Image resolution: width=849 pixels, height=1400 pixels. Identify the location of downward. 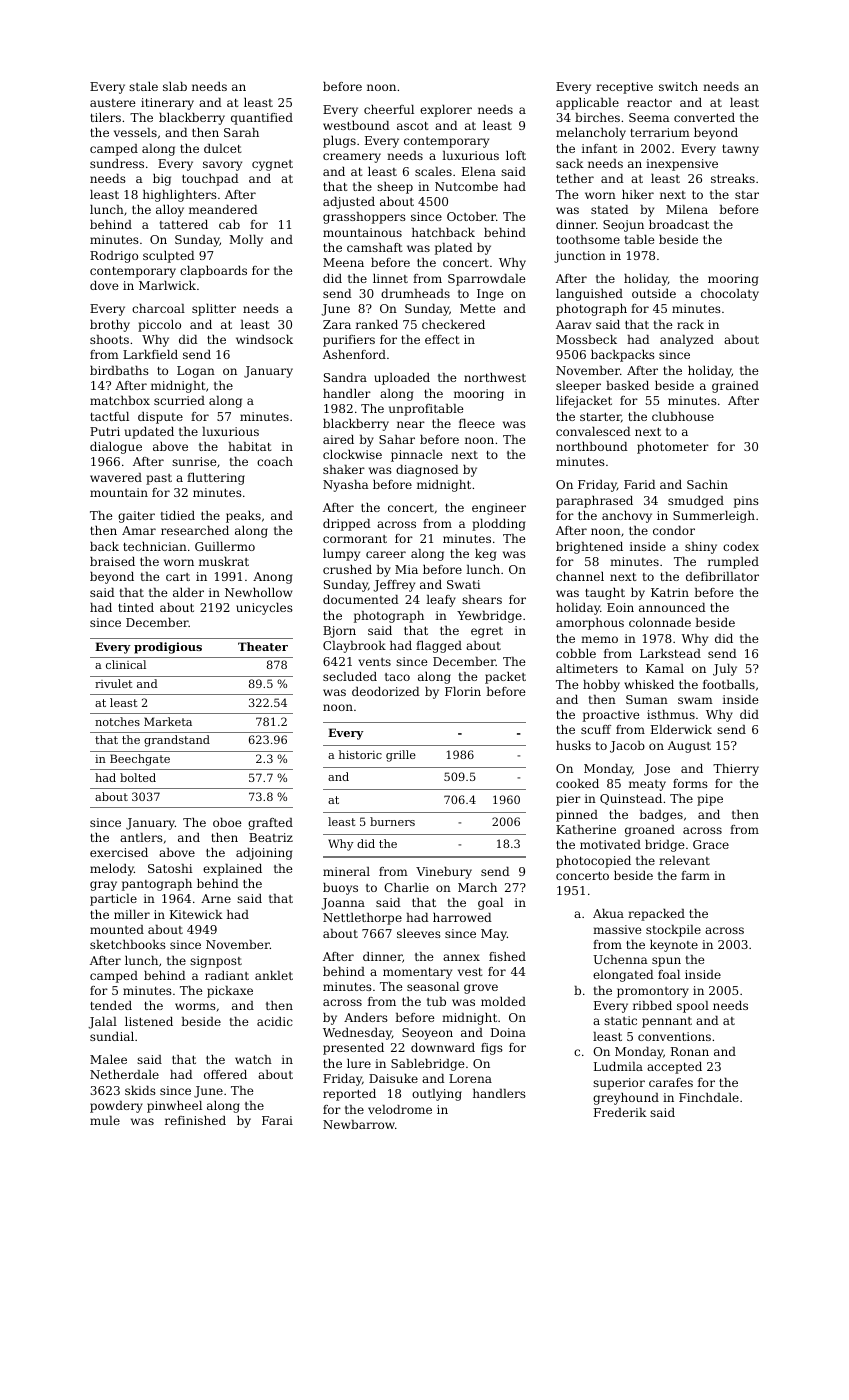
(443, 1047).
